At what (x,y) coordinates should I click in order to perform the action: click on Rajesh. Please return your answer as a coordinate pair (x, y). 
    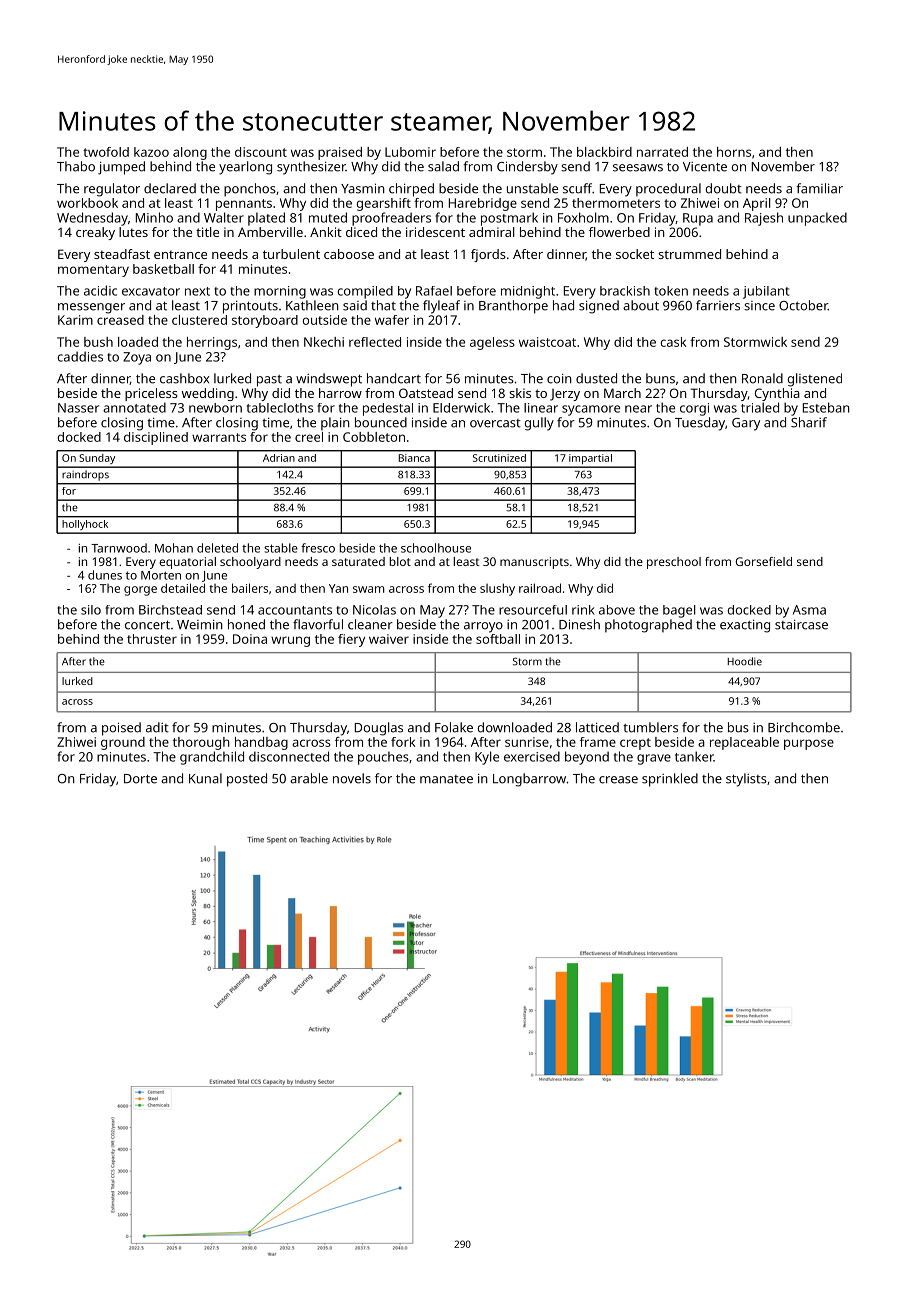
    Looking at the image, I should click on (764, 219).
